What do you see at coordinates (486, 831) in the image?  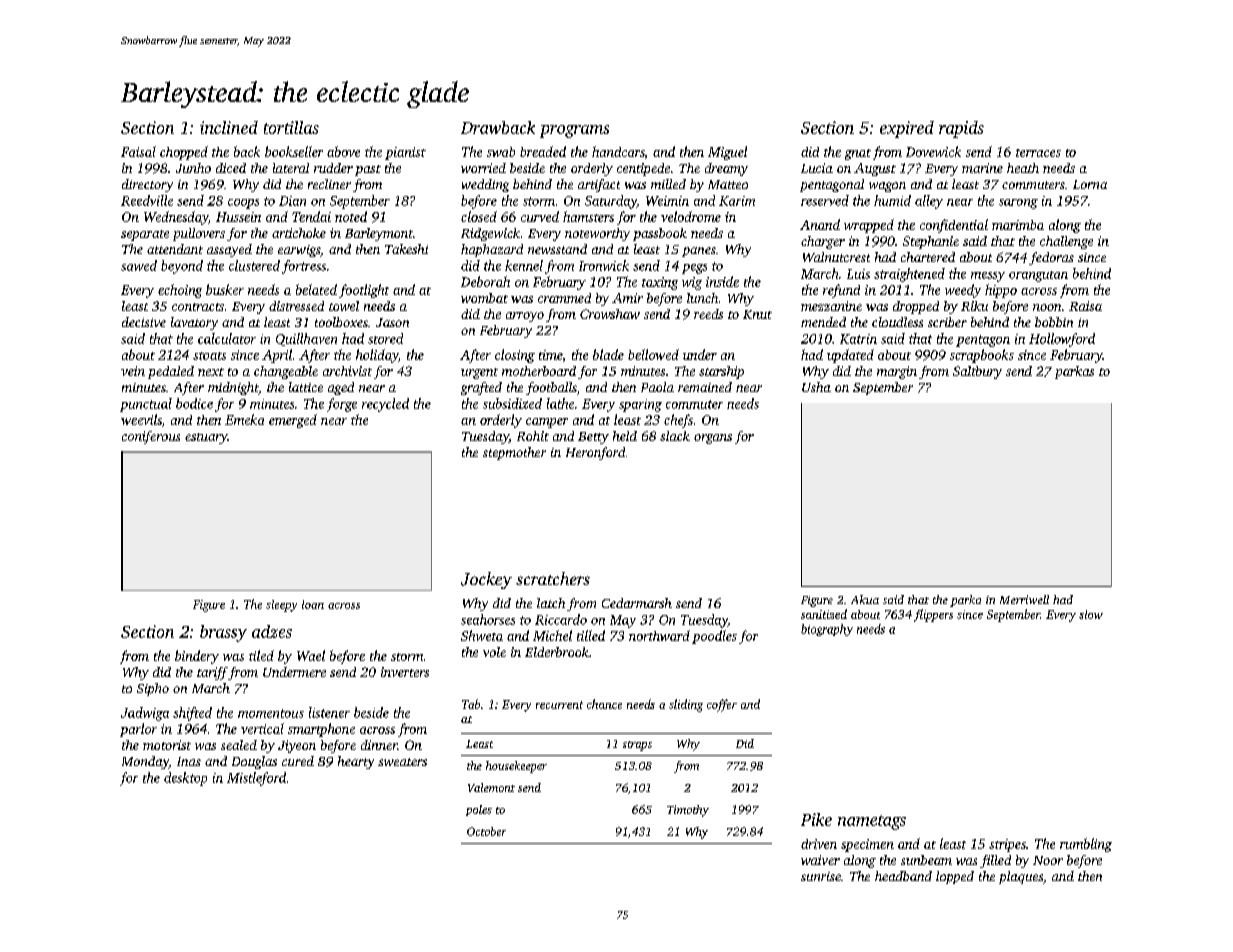 I see `October` at bounding box center [486, 831].
